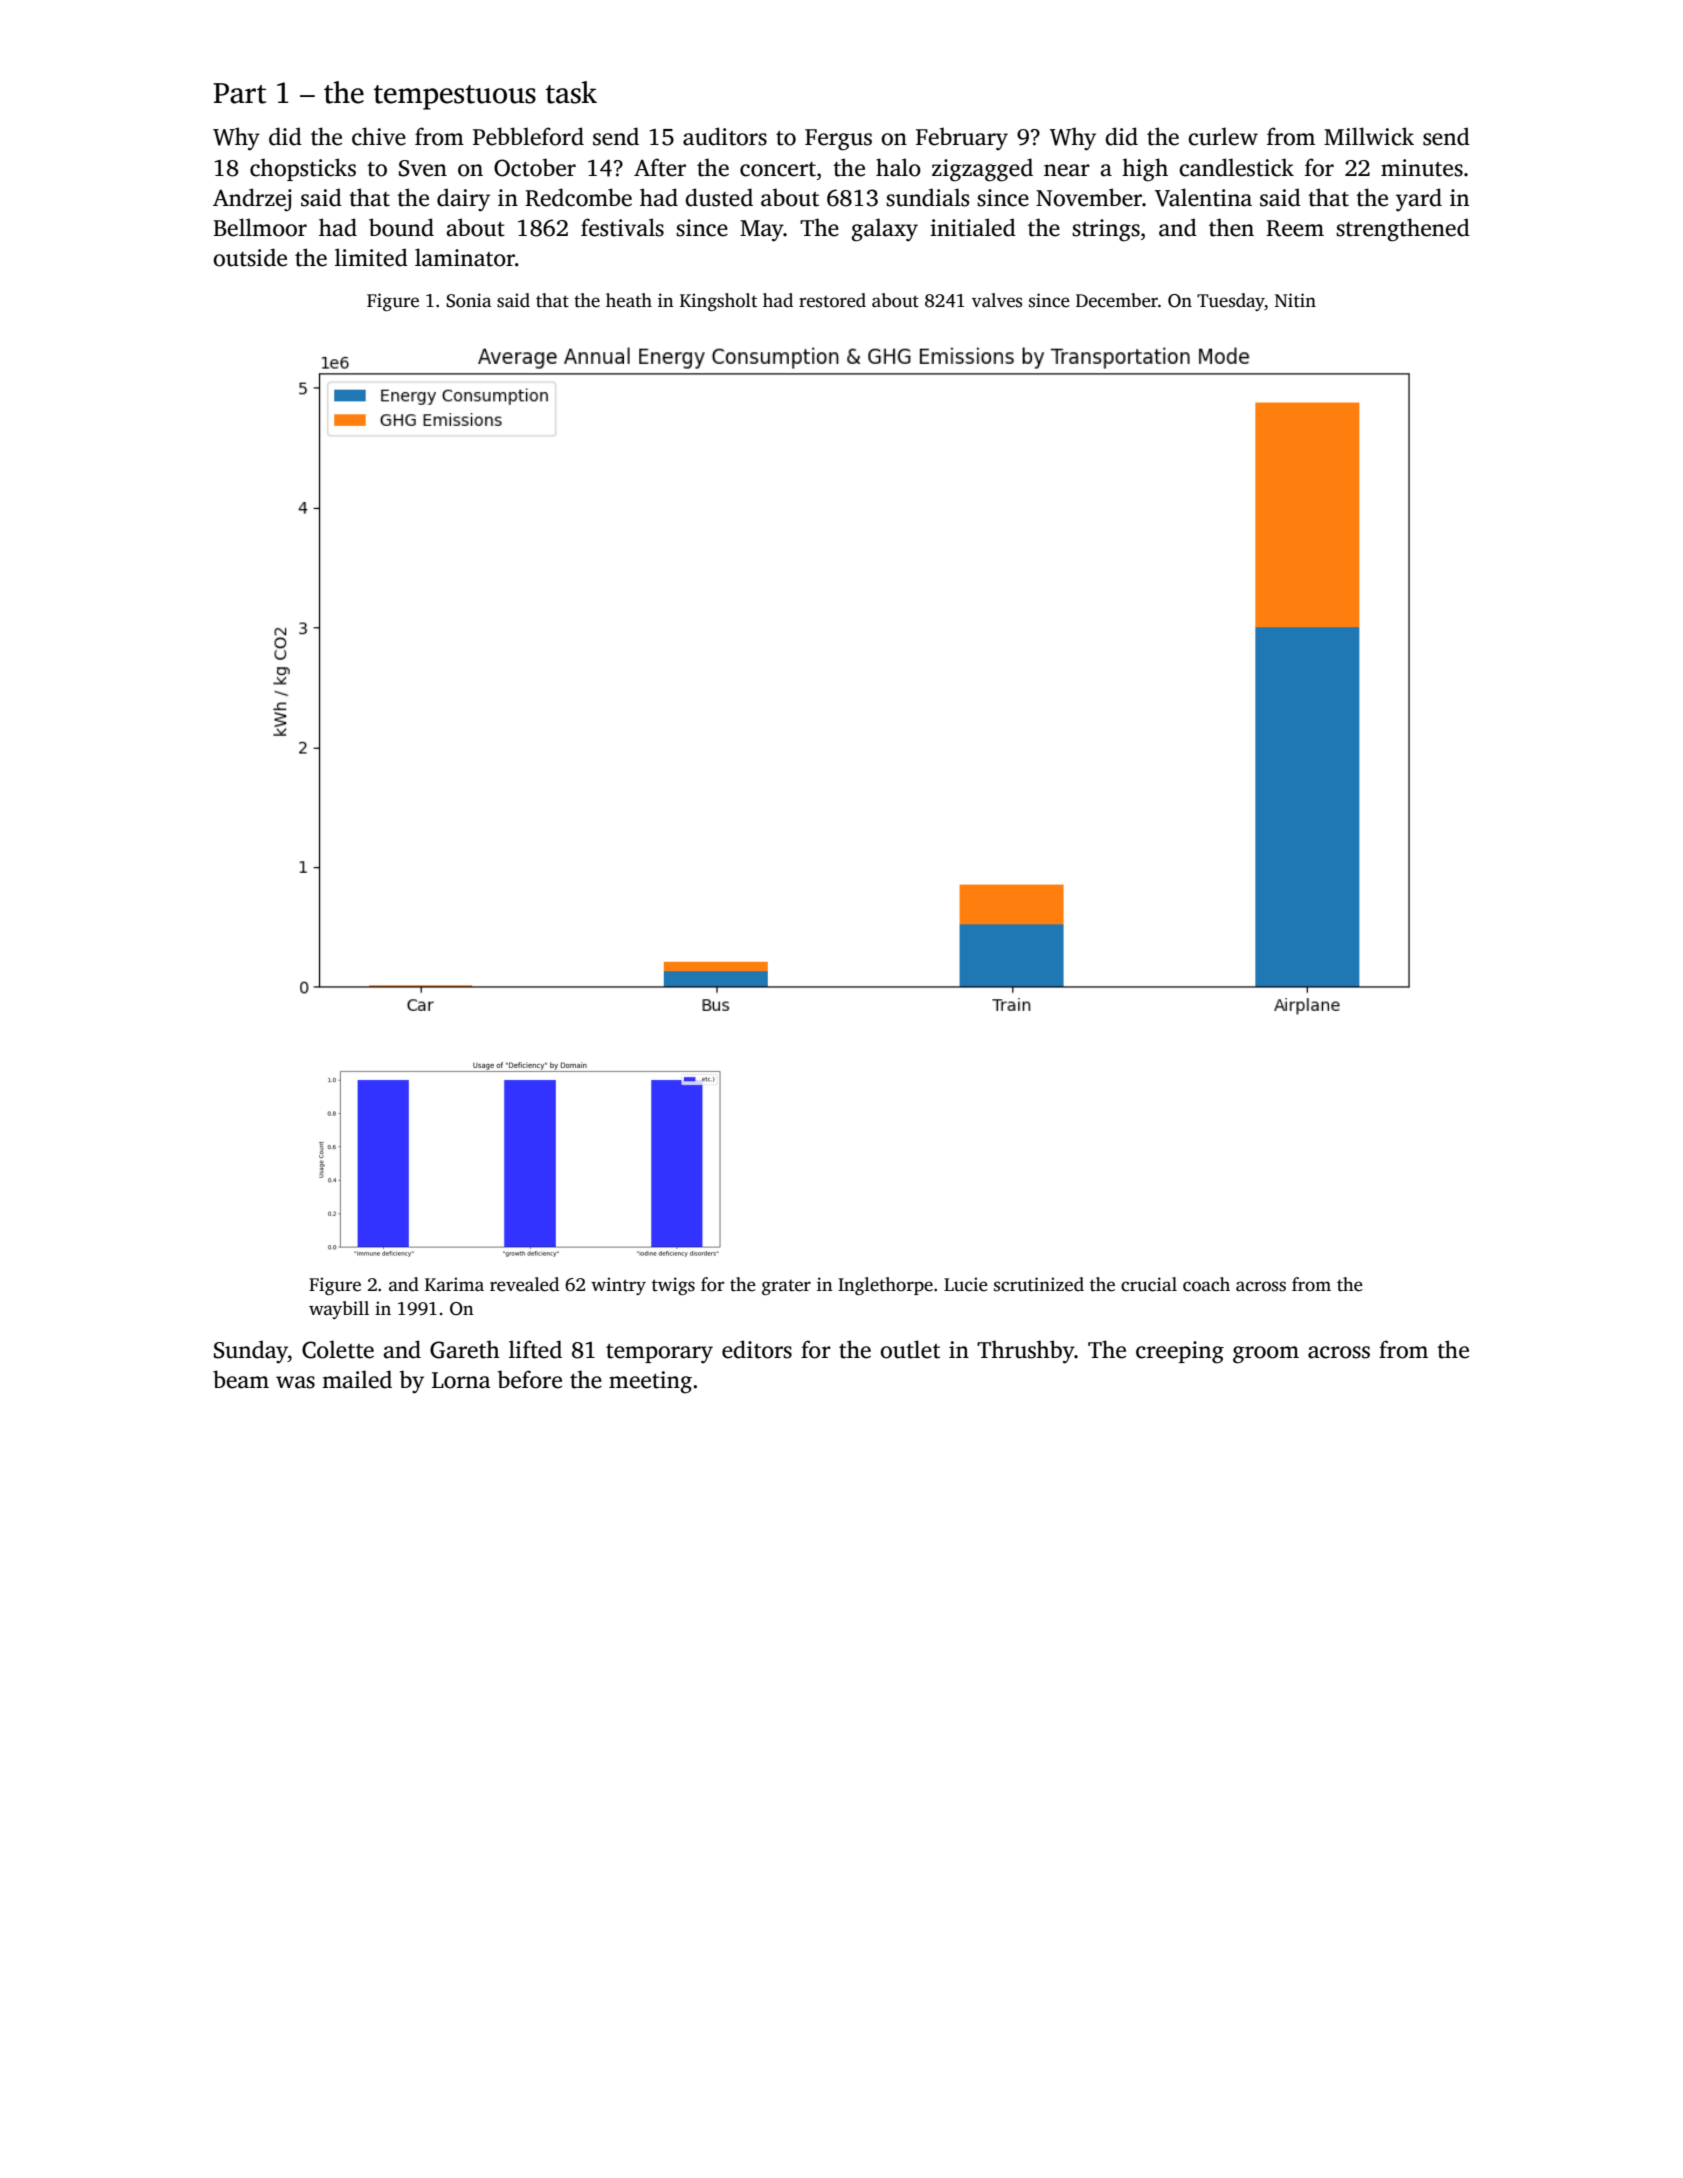  Describe the element at coordinates (1266, 1355) in the screenshot. I see `groom` at that location.
